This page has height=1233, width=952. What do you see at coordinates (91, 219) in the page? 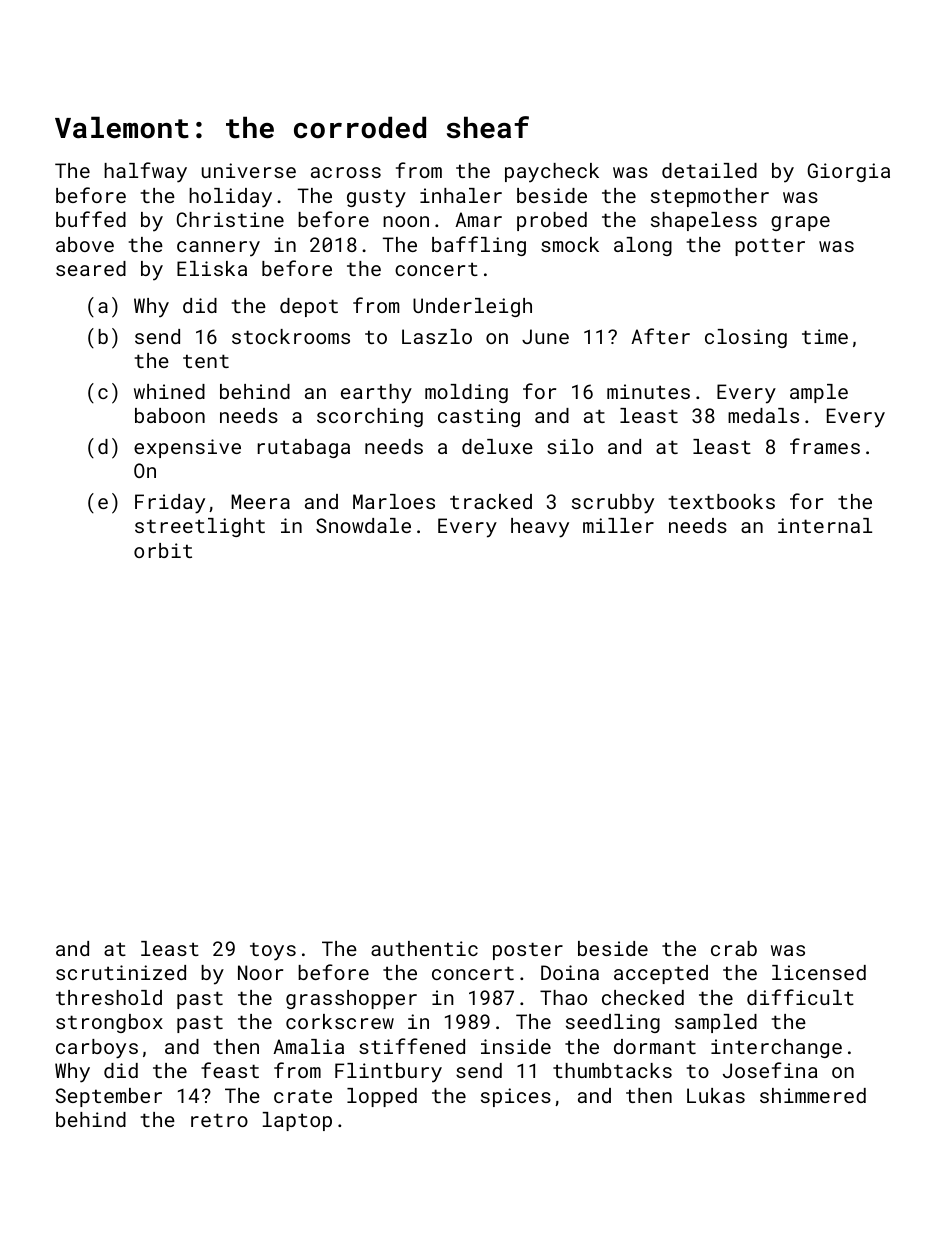
I see `buffed` at bounding box center [91, 219].
